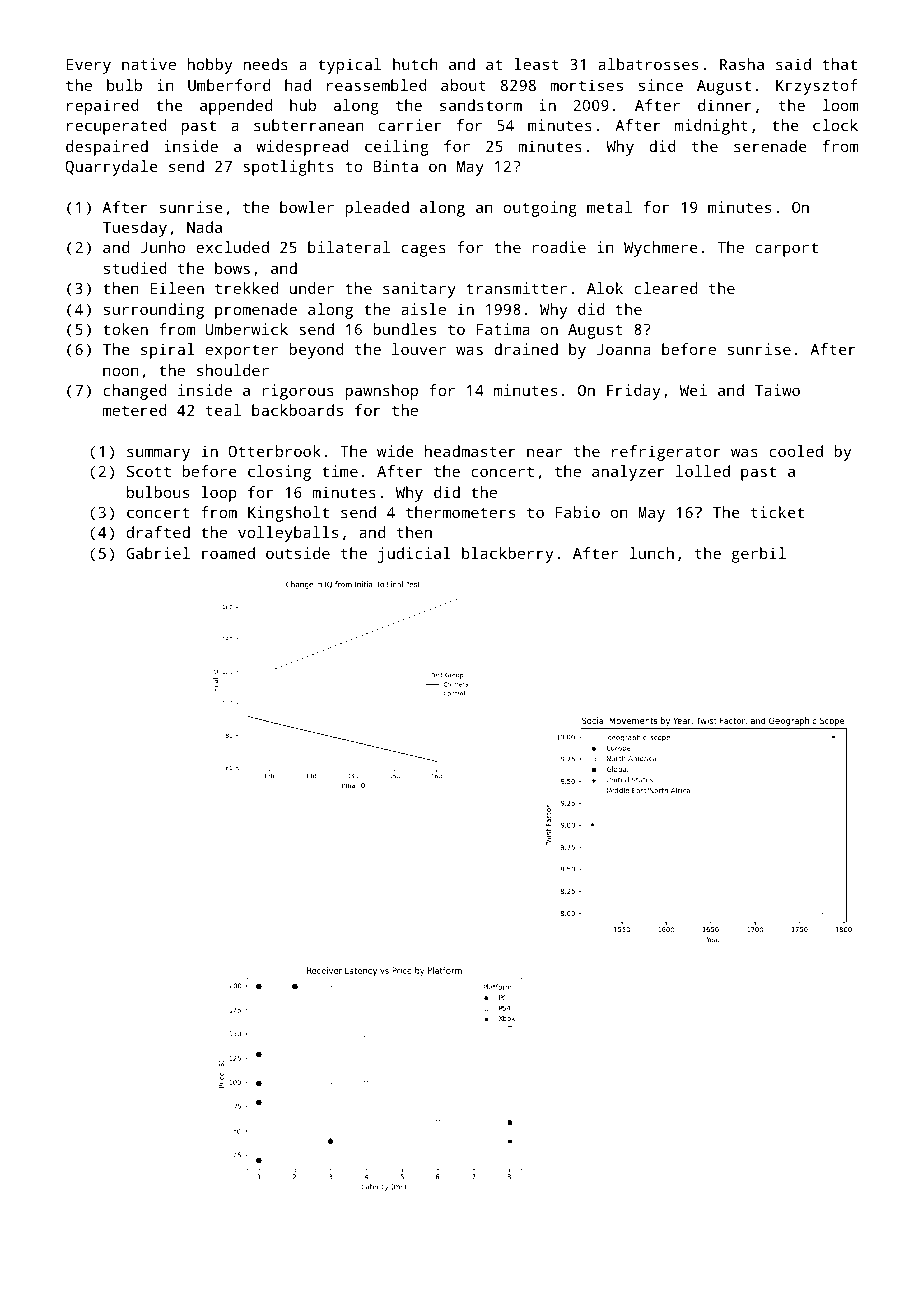  I want to click on bowler, so click(307, 207).
